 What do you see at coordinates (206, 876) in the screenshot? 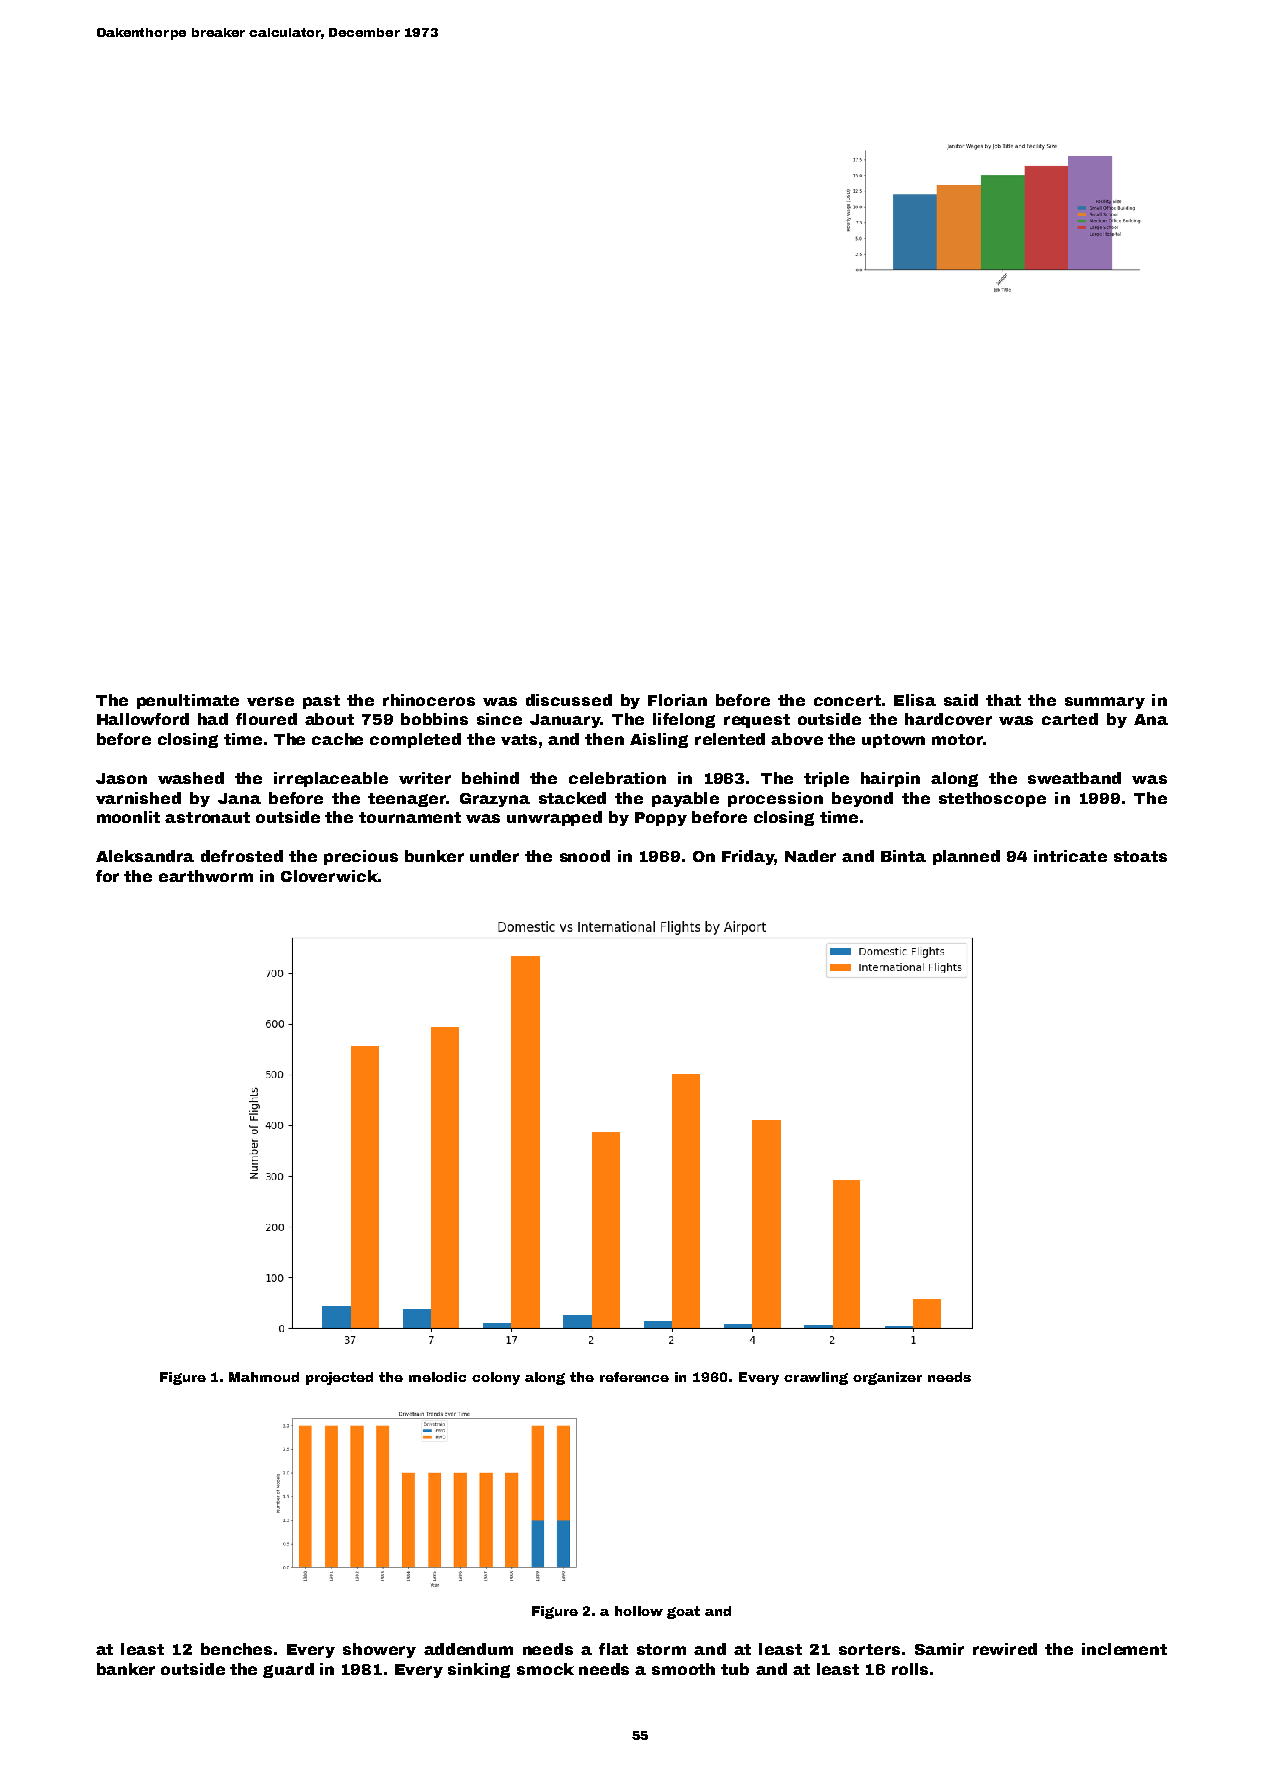
I see `earthworm` at bounding box center [206, 876].
